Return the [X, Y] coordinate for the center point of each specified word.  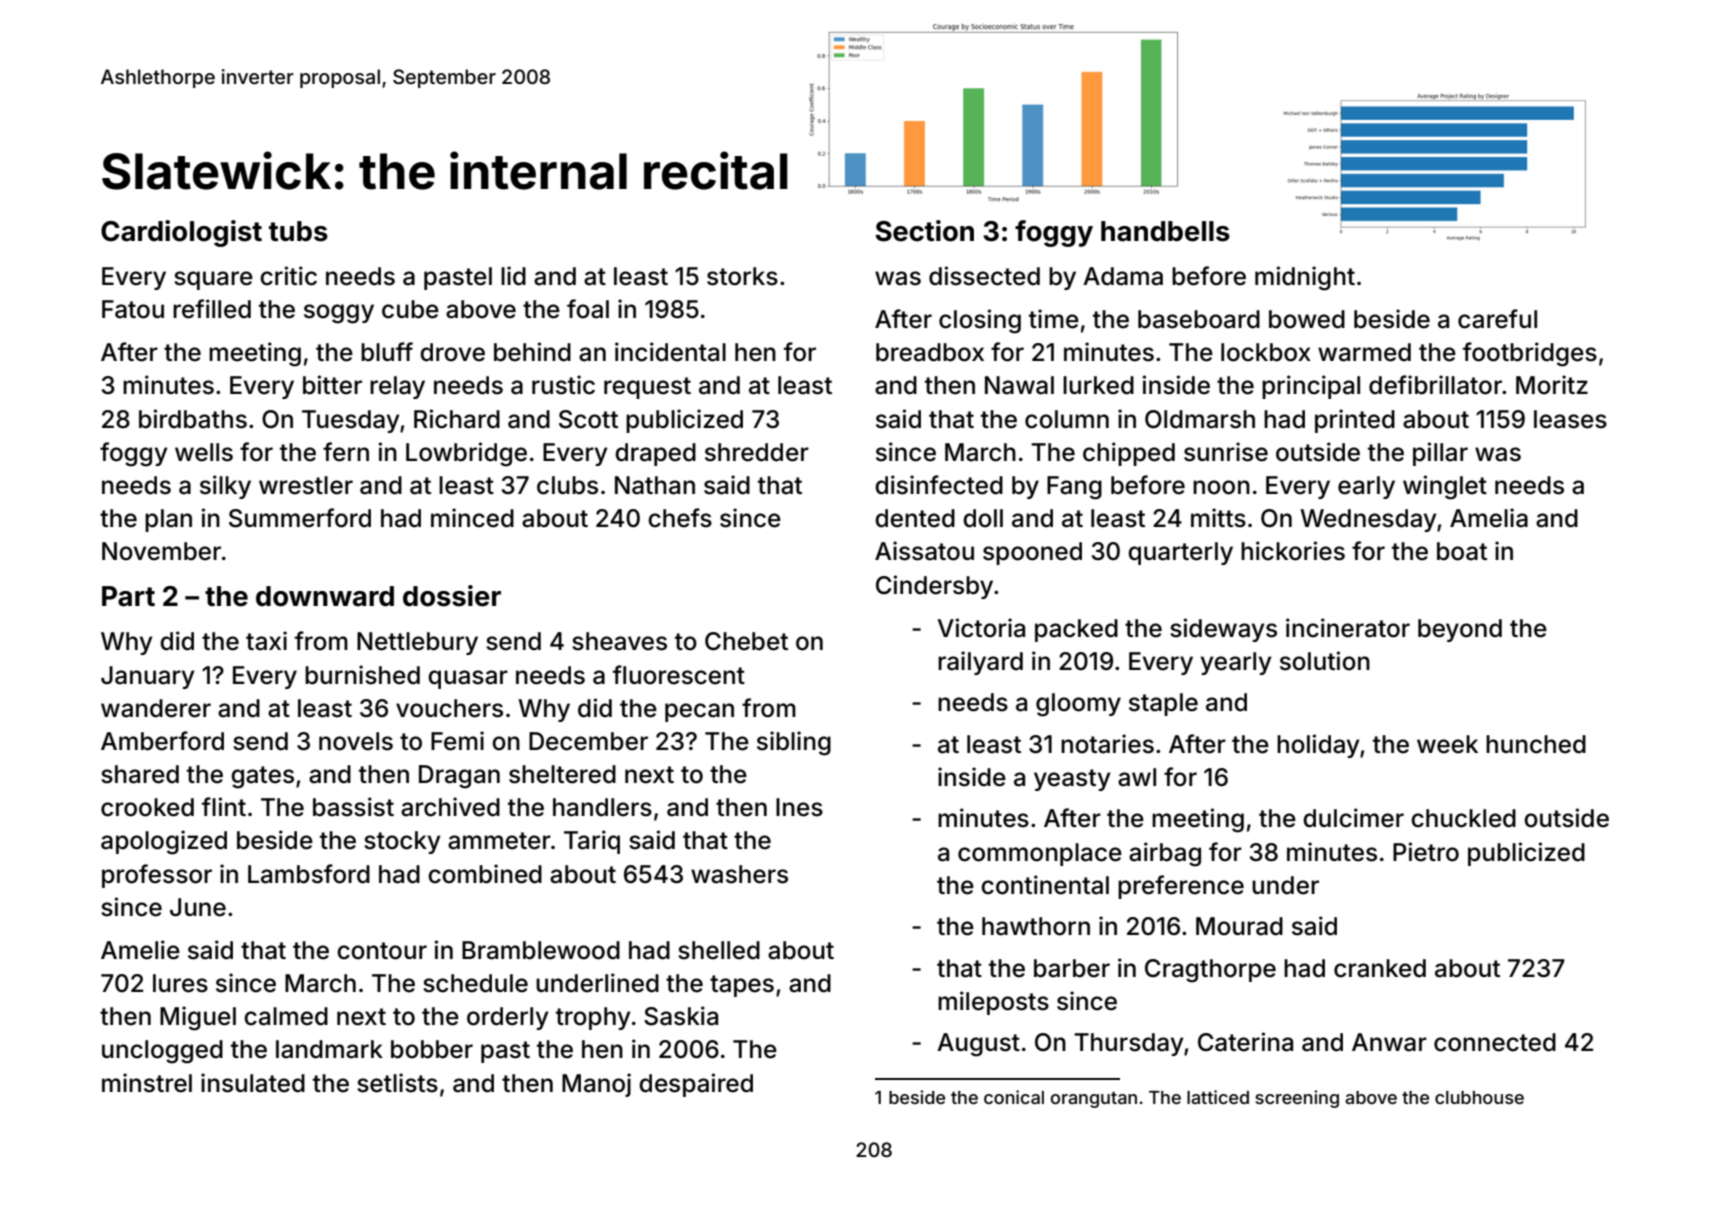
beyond [1460, 630]
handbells [1165, 231]
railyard [980, 663]
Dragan [459, 777]
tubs [298, 231]
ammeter [499, 841]
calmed [286, 1016]
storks [742, 276]
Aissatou [924, 551]
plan [168, 520]
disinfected [939, 485]
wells [204, 452]
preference [1181, 887]
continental [1045, 885]
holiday [1318, 746]
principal [1311, 387]
